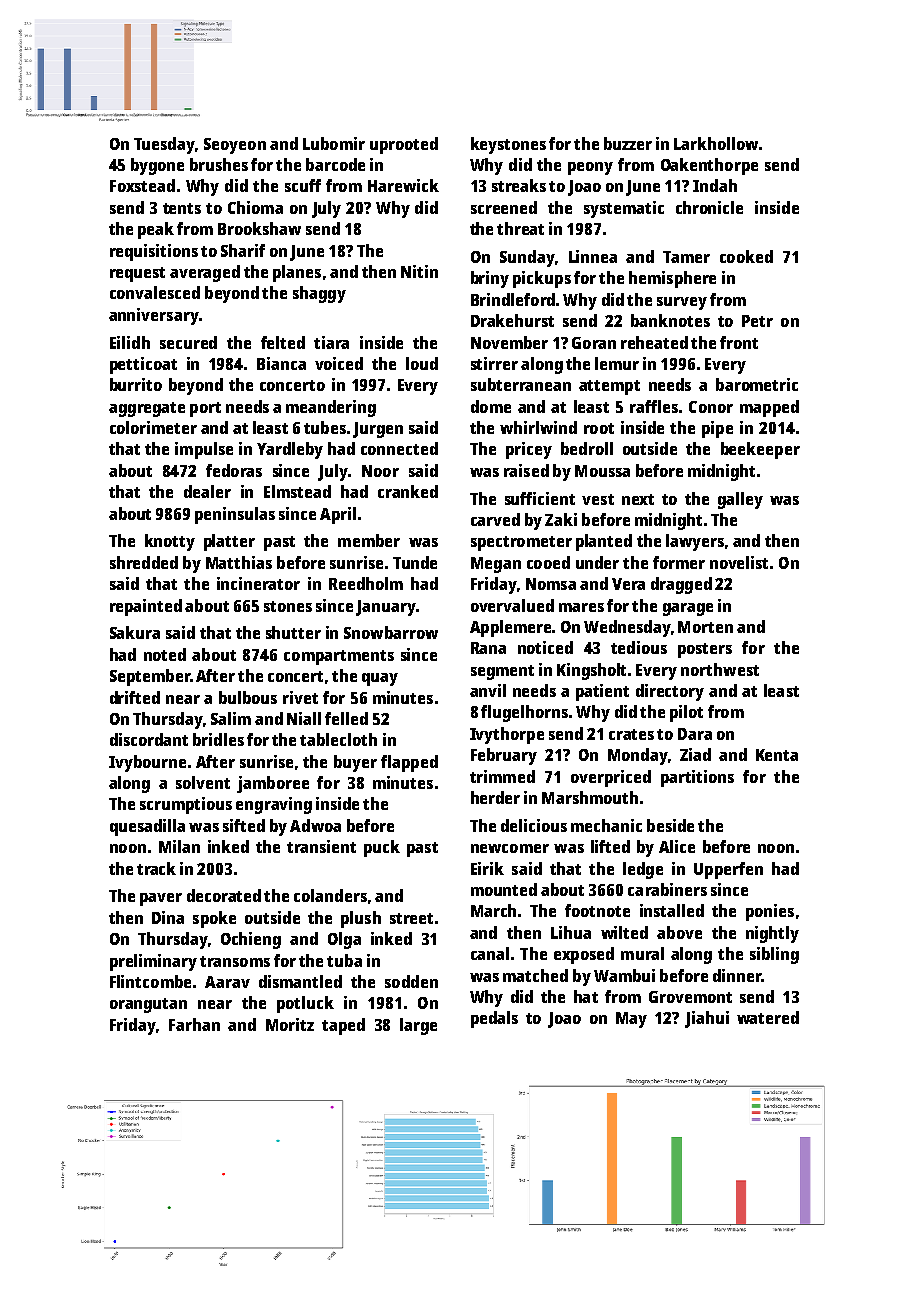 The width and height of the document is (908, 1316). I want to click on whirlwind, so click(538, 427).
